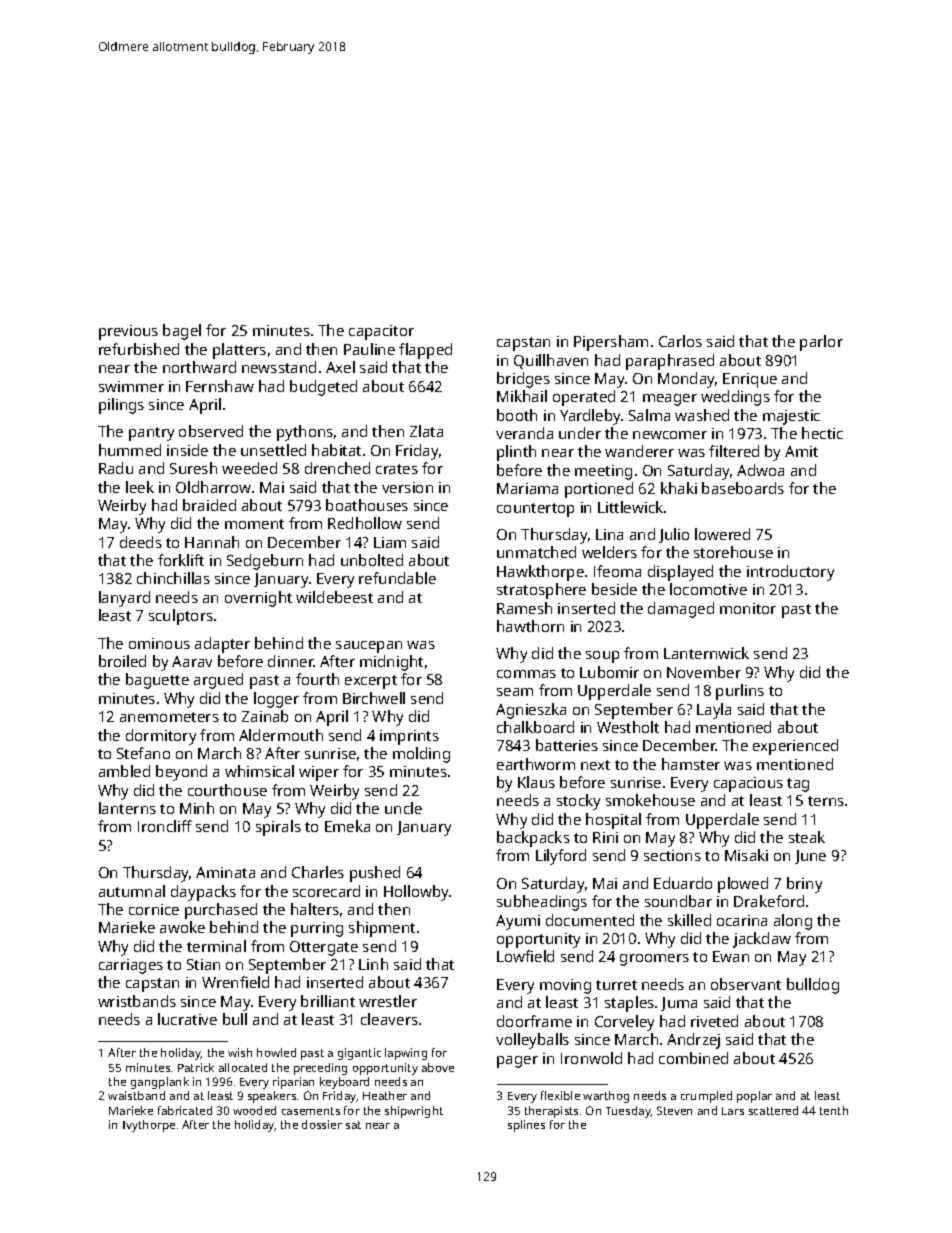 Image resolution: width=952 pixels, height=1233 pixels. What do you see at coordinates (649, 415) in the document?
I see `Salma` at bounding box center [649, 415].
